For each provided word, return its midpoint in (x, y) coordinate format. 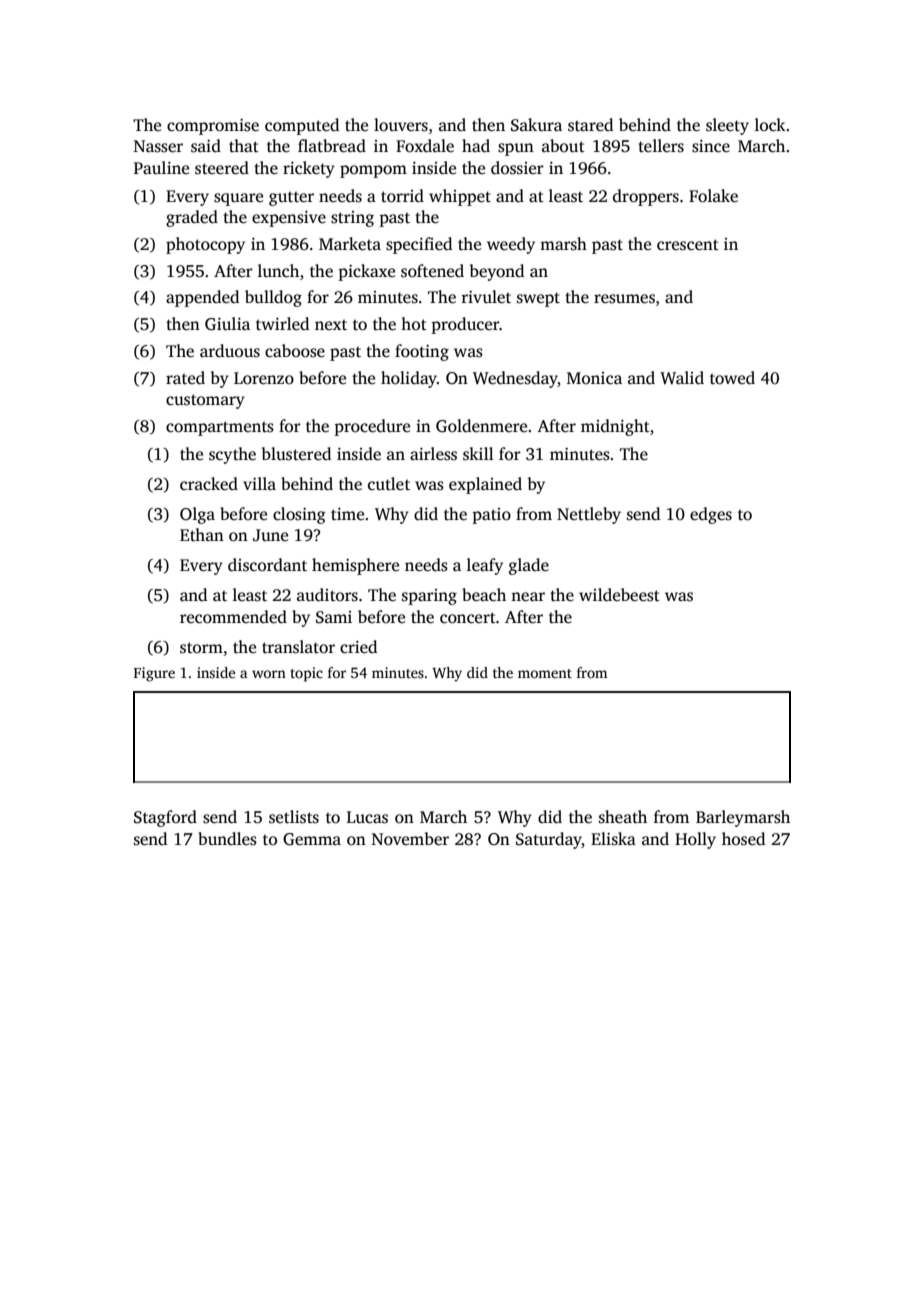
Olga (197, 515)
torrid (402, 196)
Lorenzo (264, 378)
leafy (485, 566)
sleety (727, 126)
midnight (615, 427)
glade (529, 566)
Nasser (158, 146)
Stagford (165, 818)
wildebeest (619, 595)
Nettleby (589, 515)
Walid (682, 378)
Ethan (202, 534)
